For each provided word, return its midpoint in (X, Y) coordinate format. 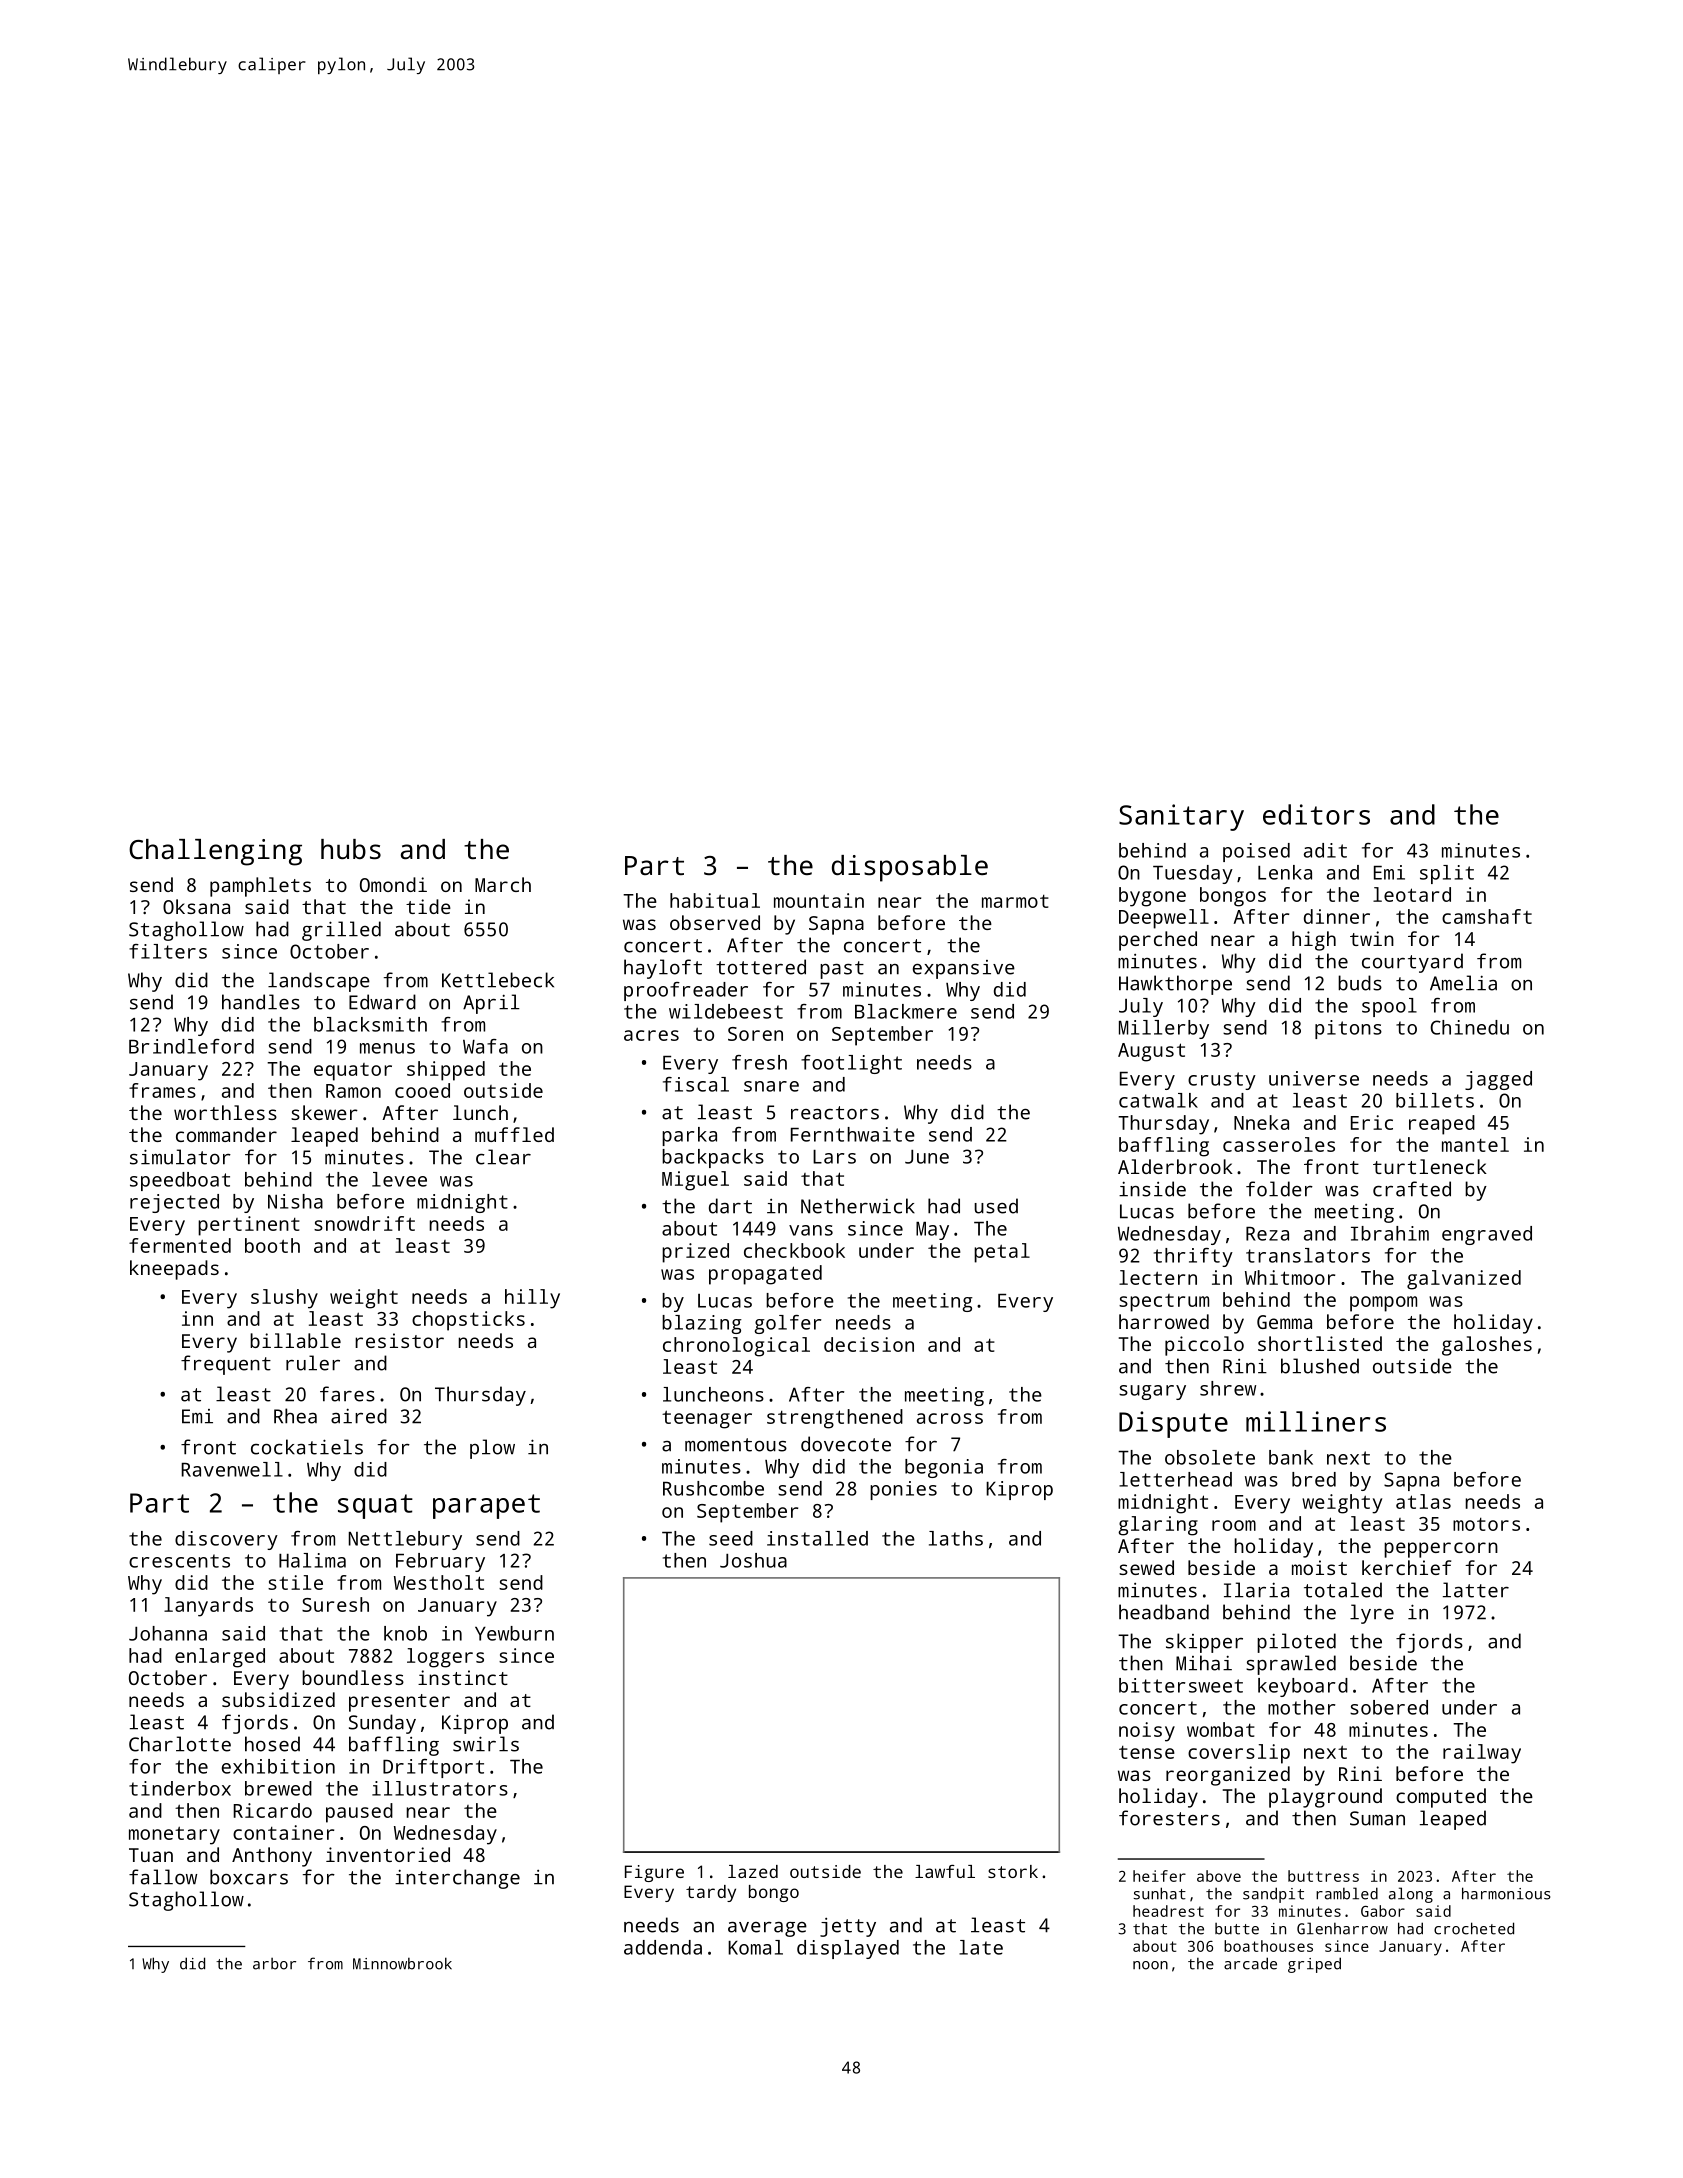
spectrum (1164, 1303)
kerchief (1406, 1567)
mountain (819, 900)
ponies (903, 1490)
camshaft (1487, 916)
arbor (274, 1964)
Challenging (215, 852)
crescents (179, 1561)
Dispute (1173, 1424)
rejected (174, 1203)
